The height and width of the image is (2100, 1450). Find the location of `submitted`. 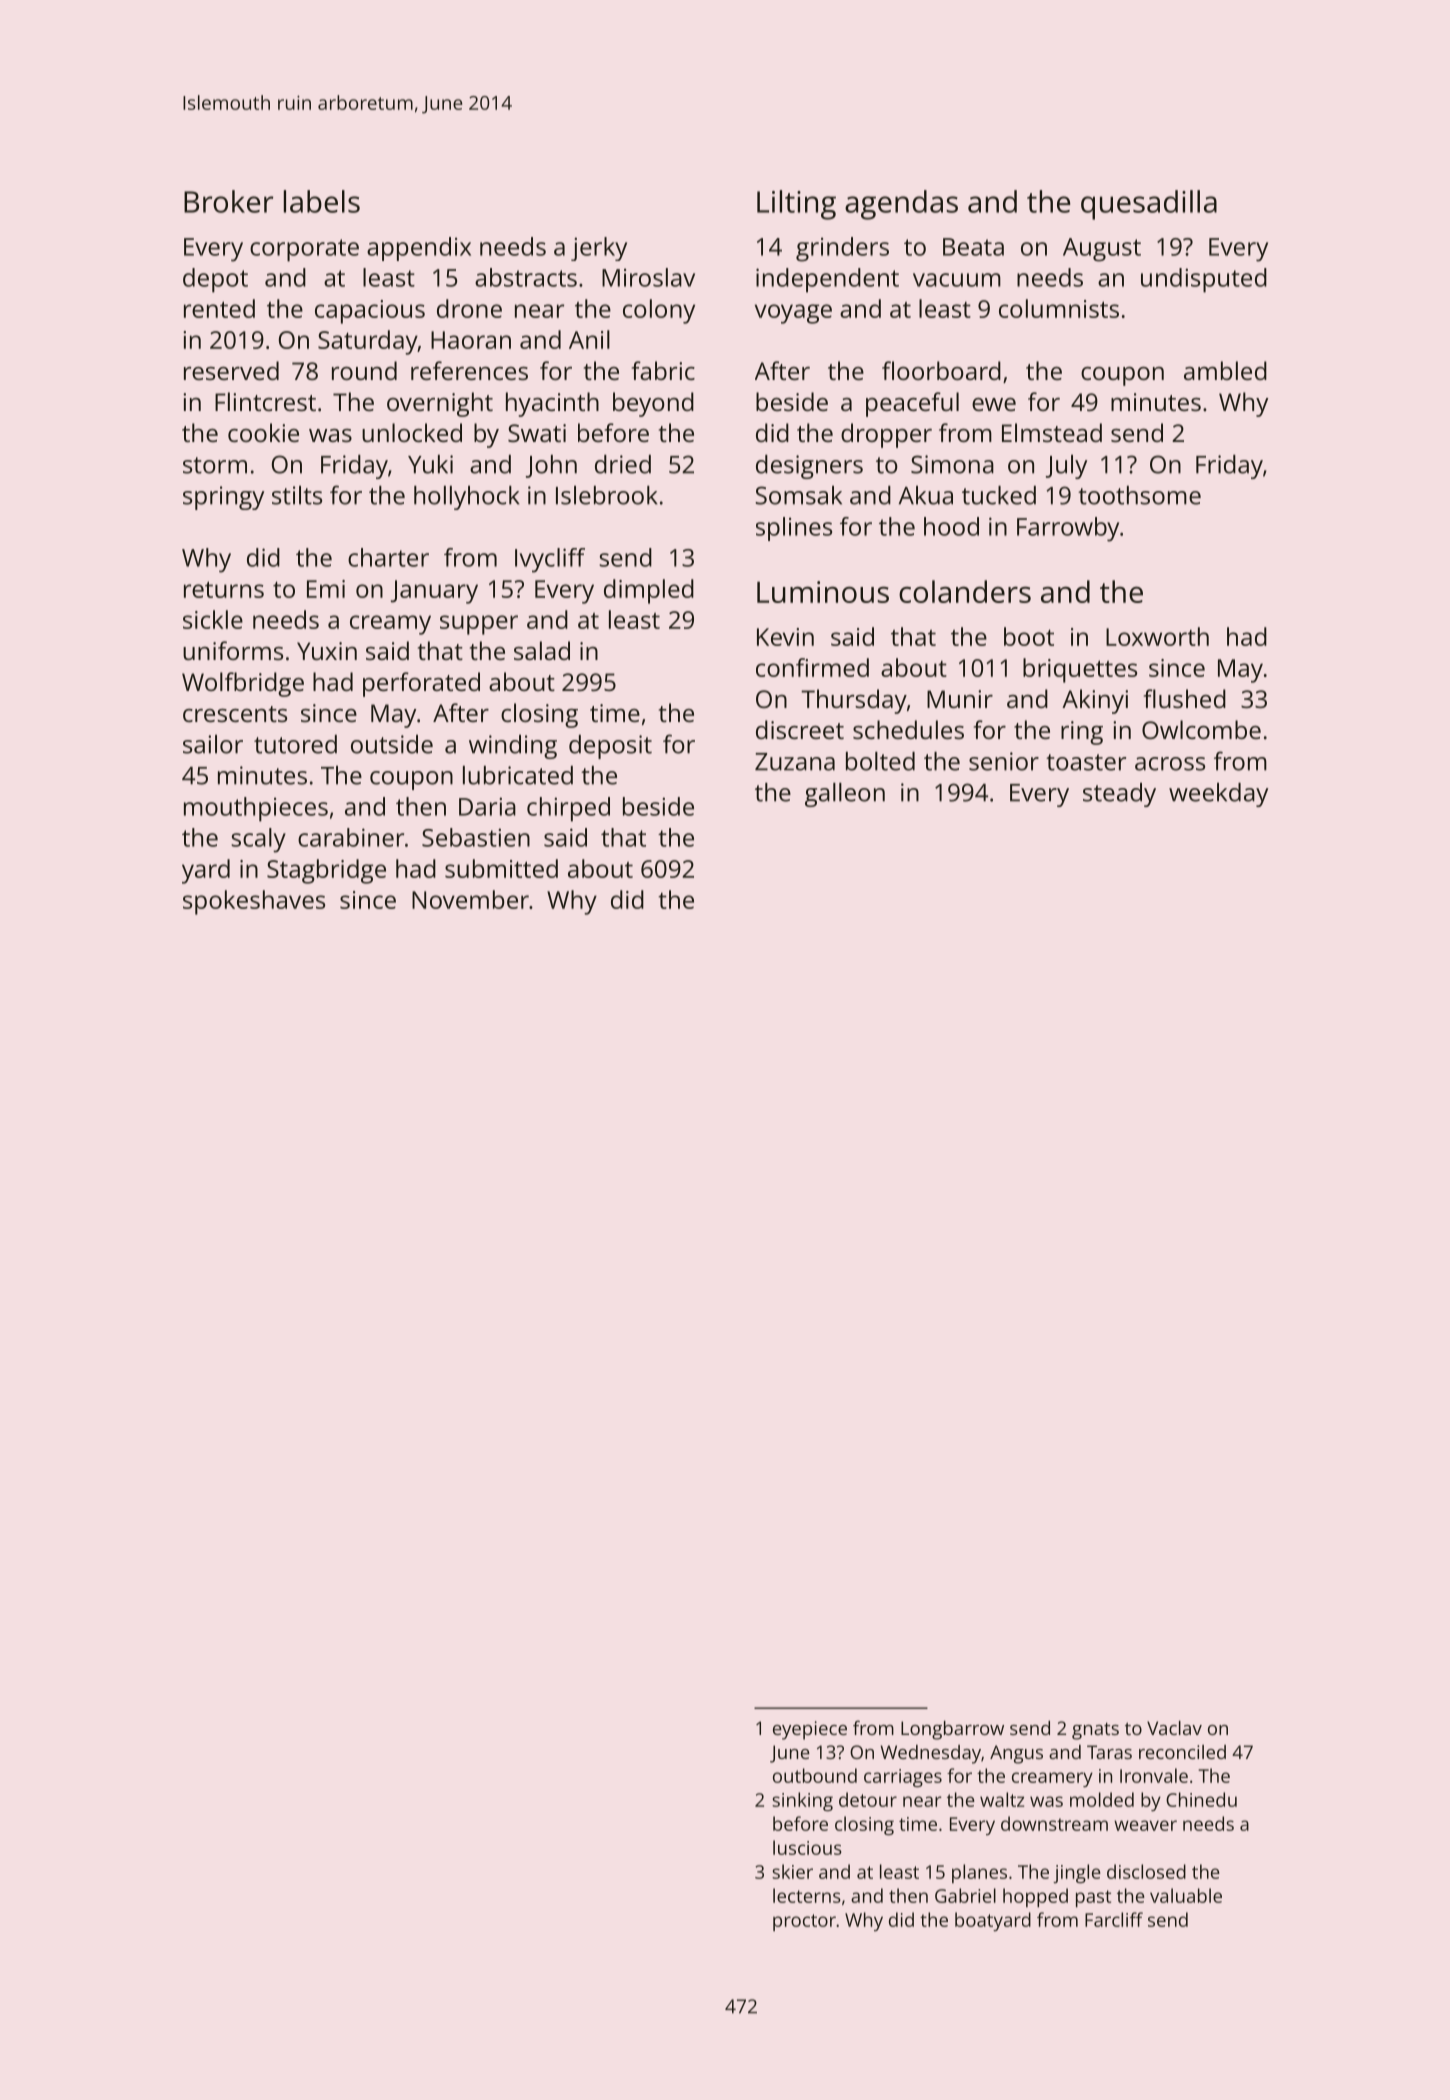

submitted is located at coordinates (501, 868).
